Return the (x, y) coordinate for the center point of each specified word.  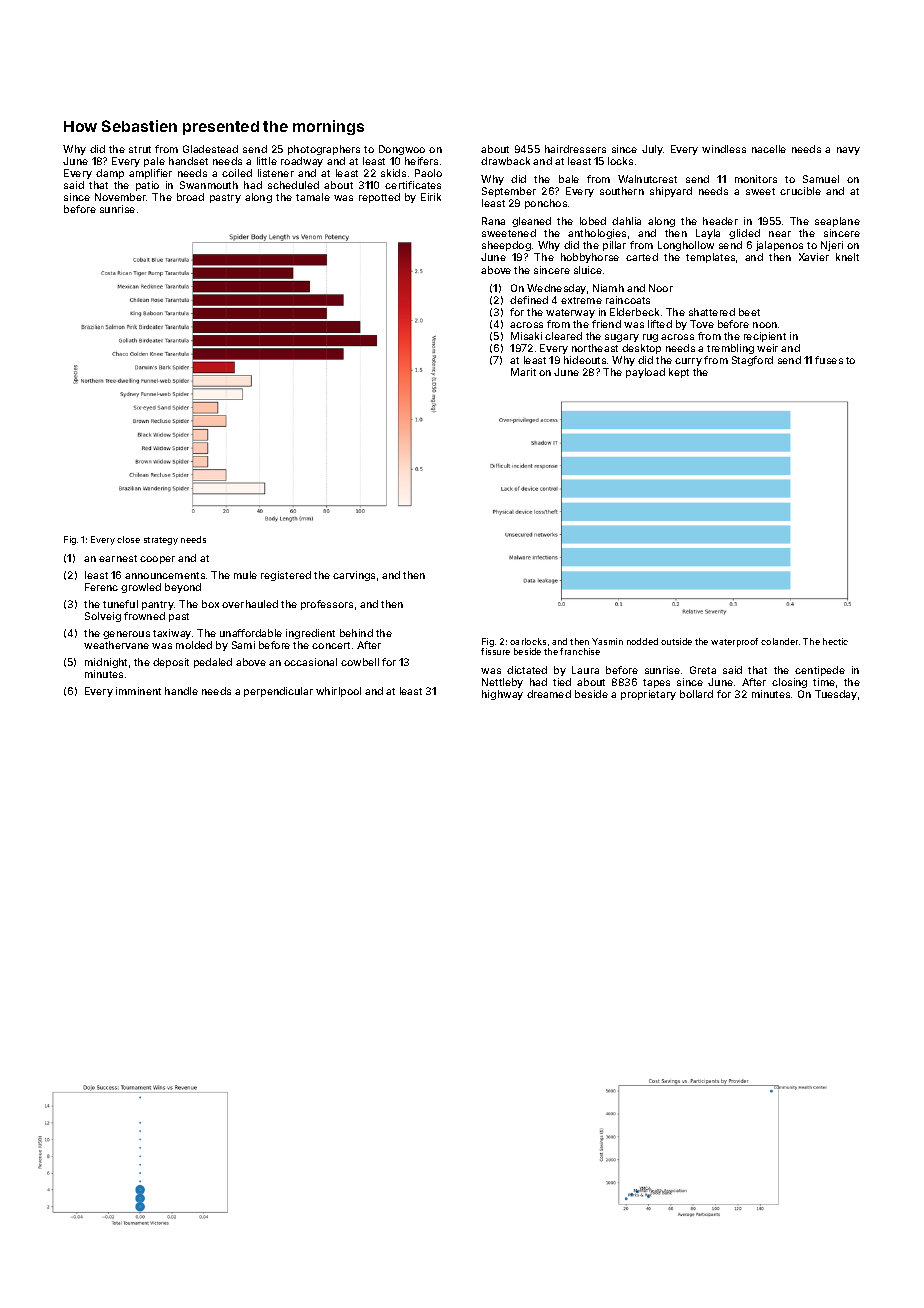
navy (848, 151)
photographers (324, 150)
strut (140, 149)
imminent (138, 691)
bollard (696, 694)
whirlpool (338, 692)
